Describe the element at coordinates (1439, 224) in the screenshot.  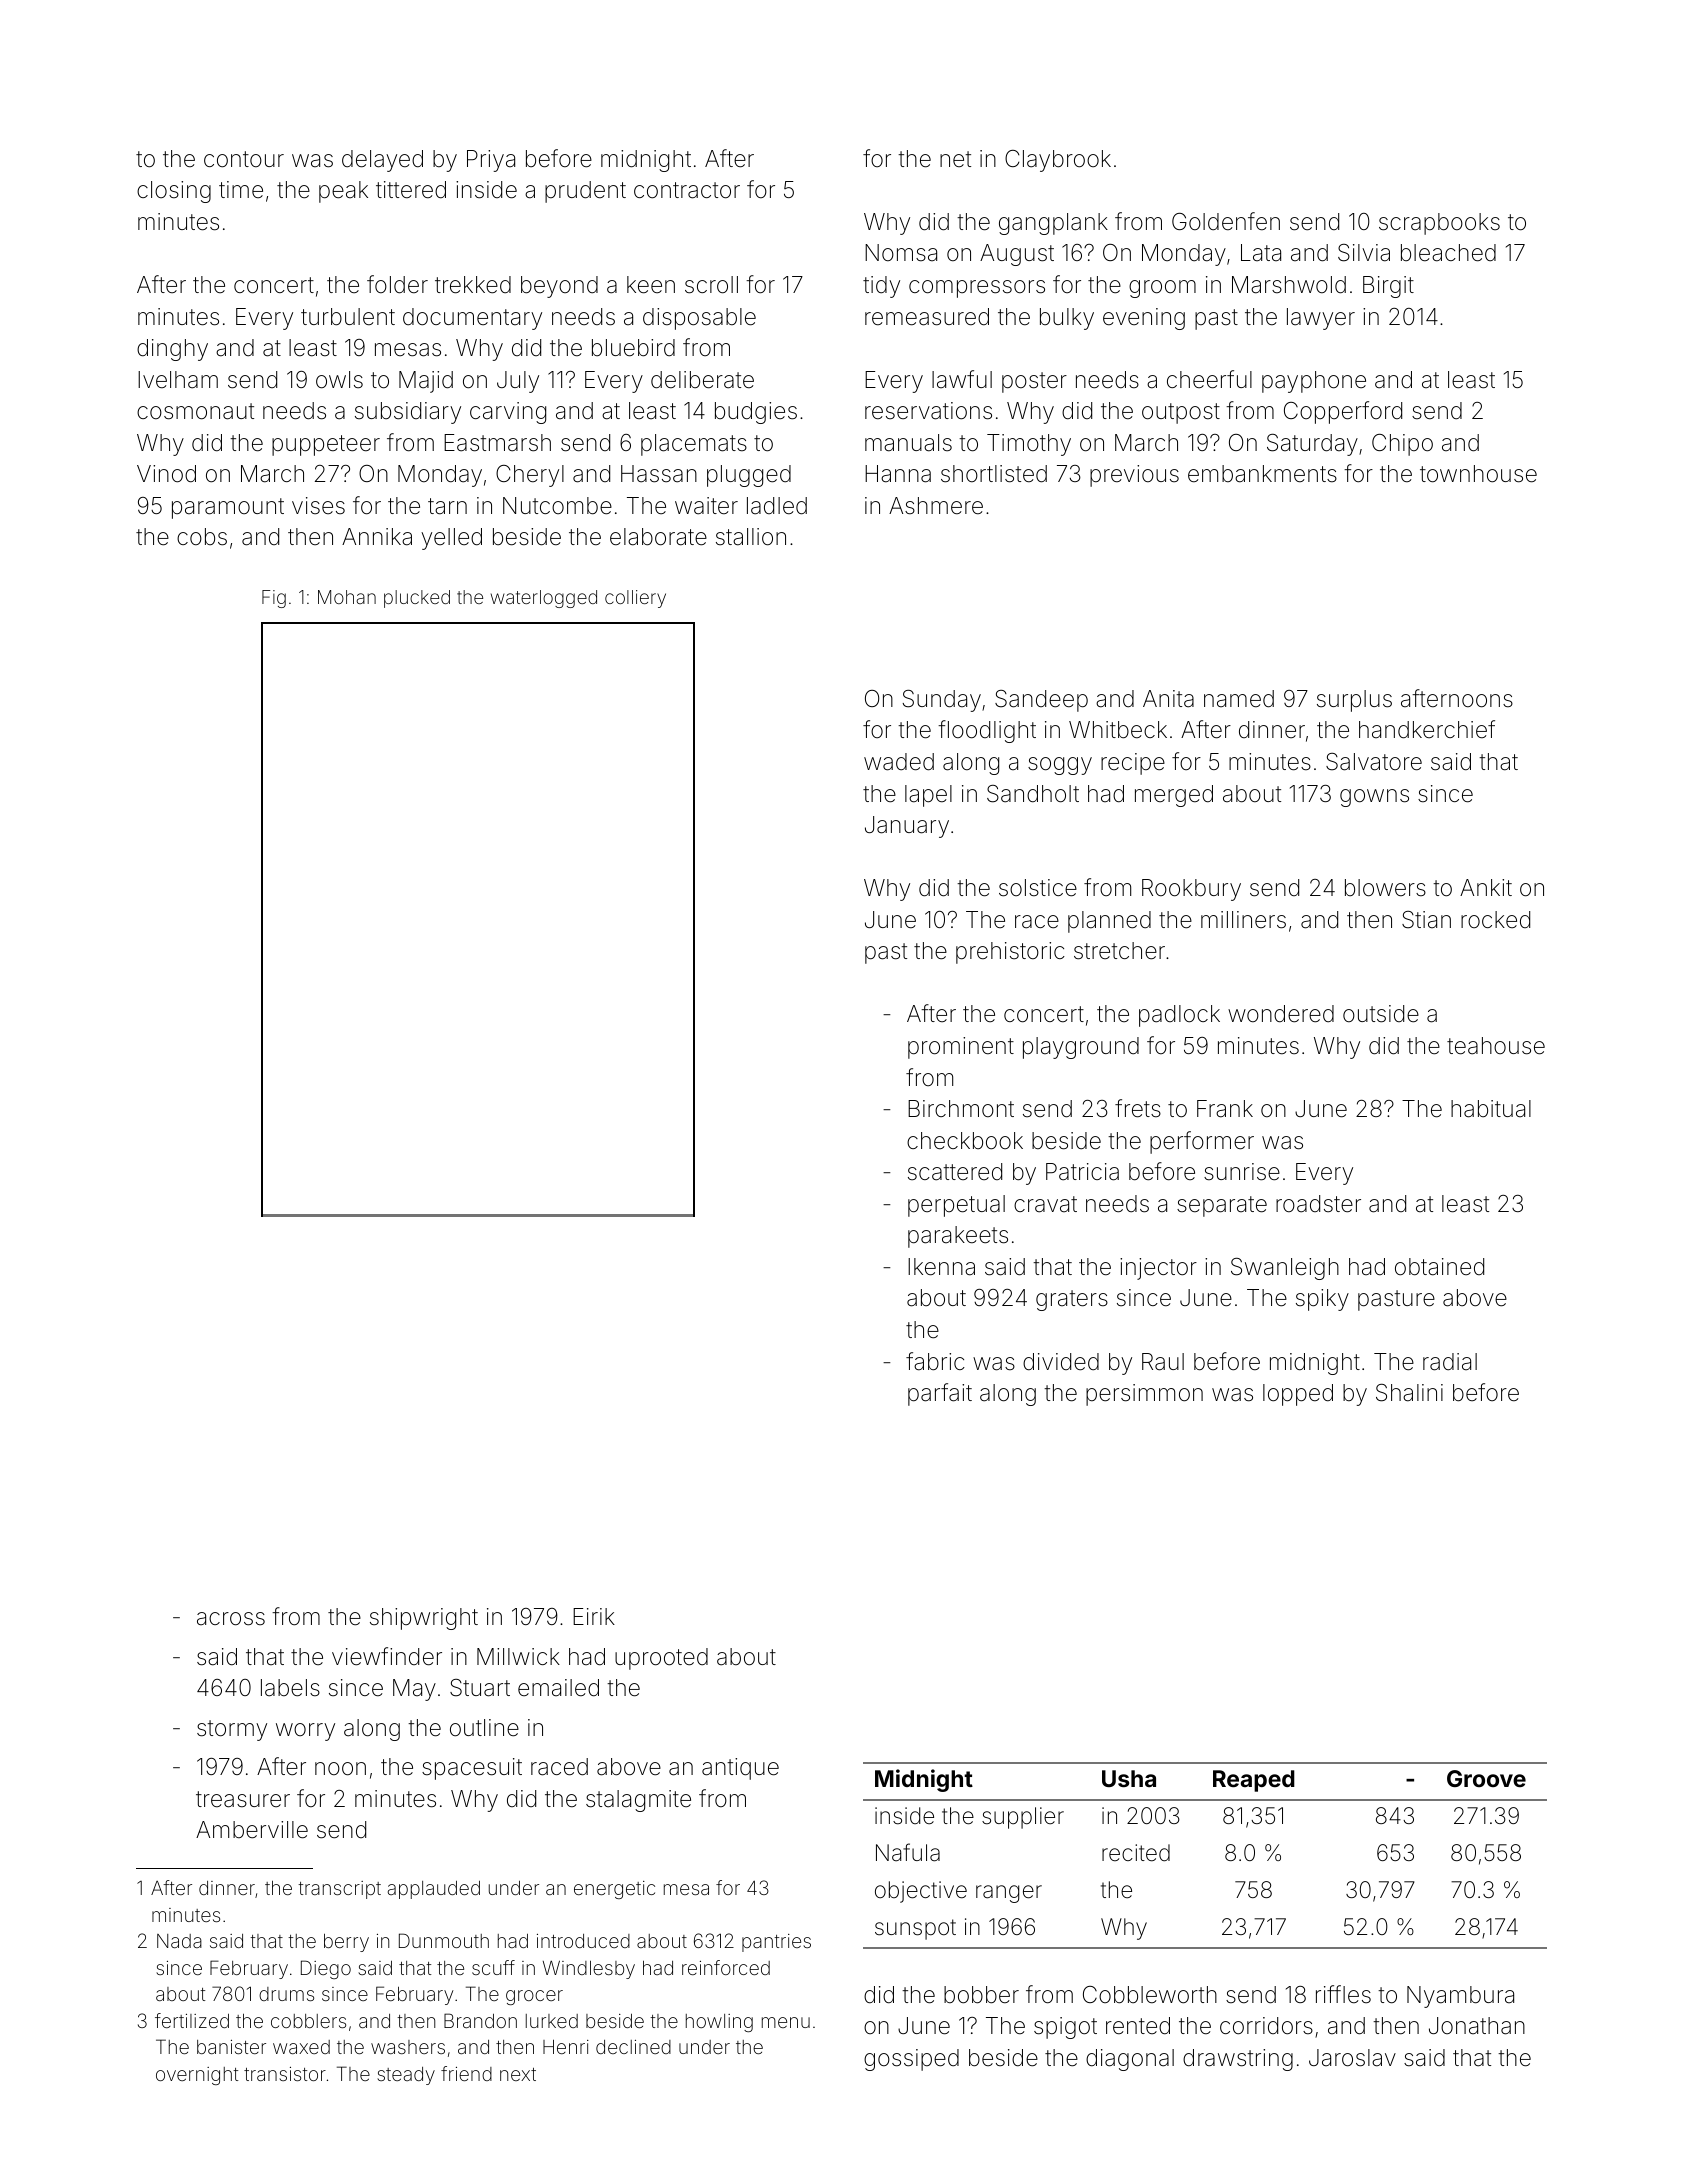
I see `scrapbooks` at that location.
